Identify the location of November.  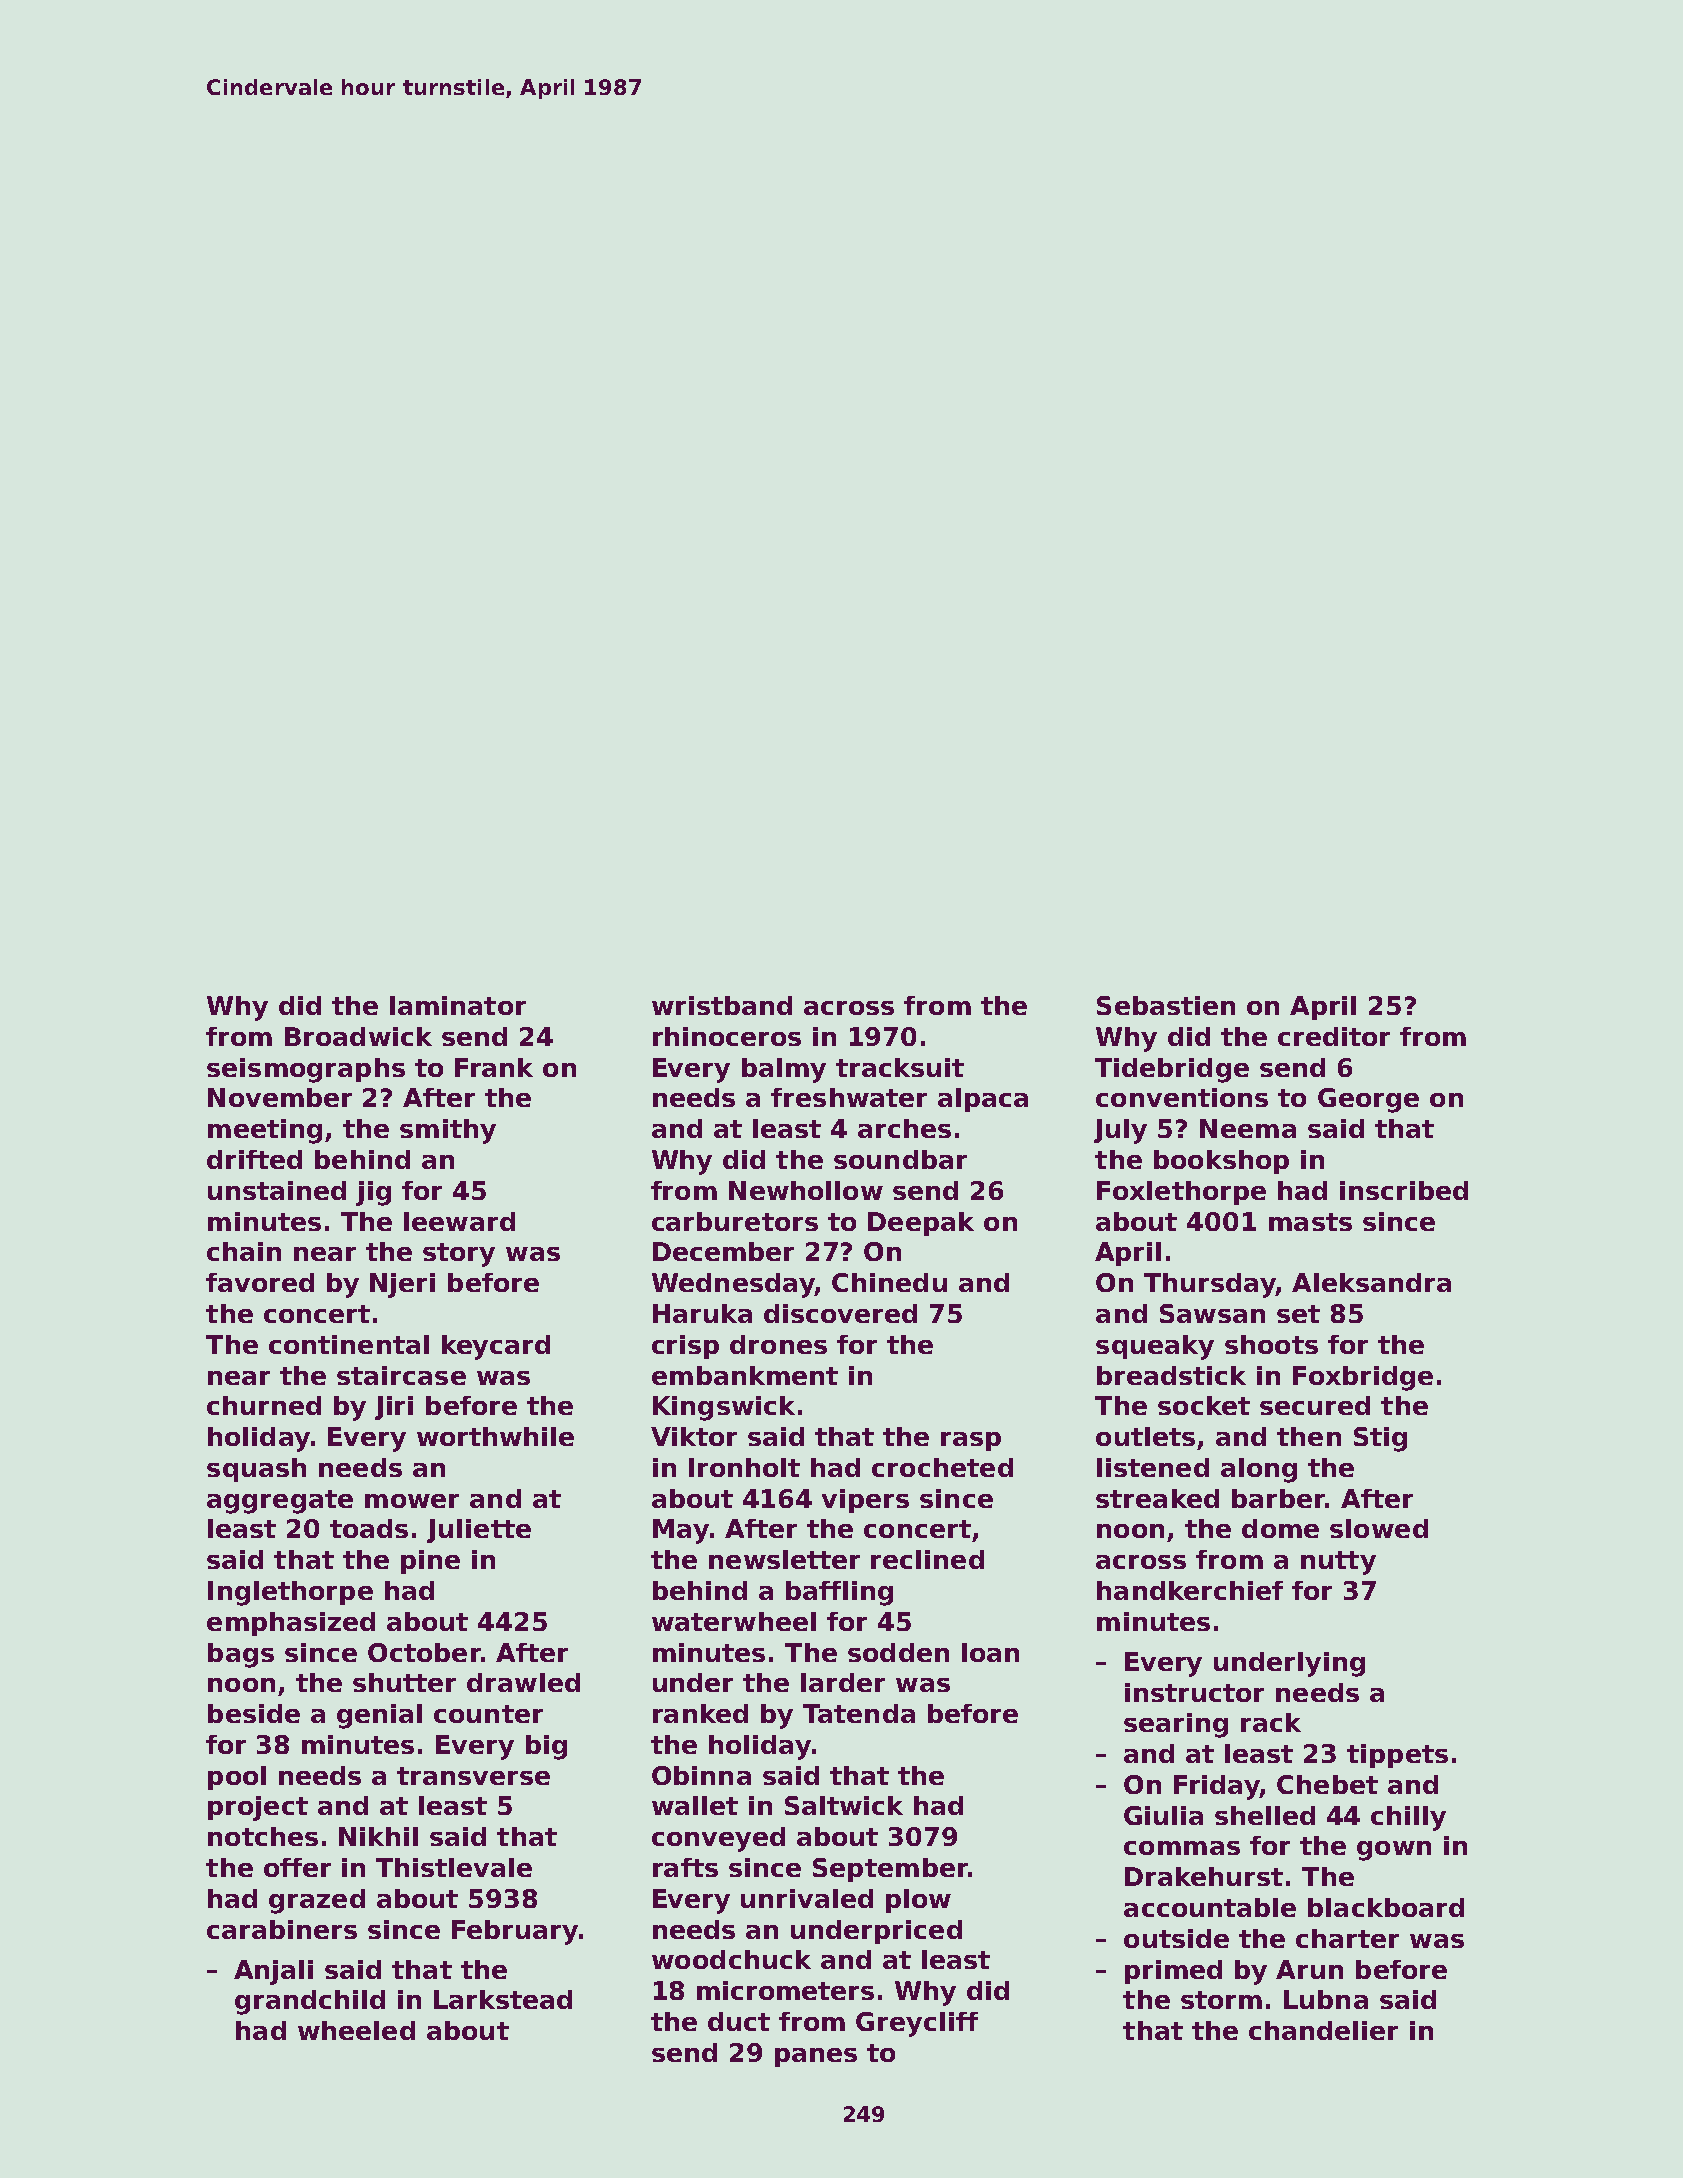
(280, 1097).
